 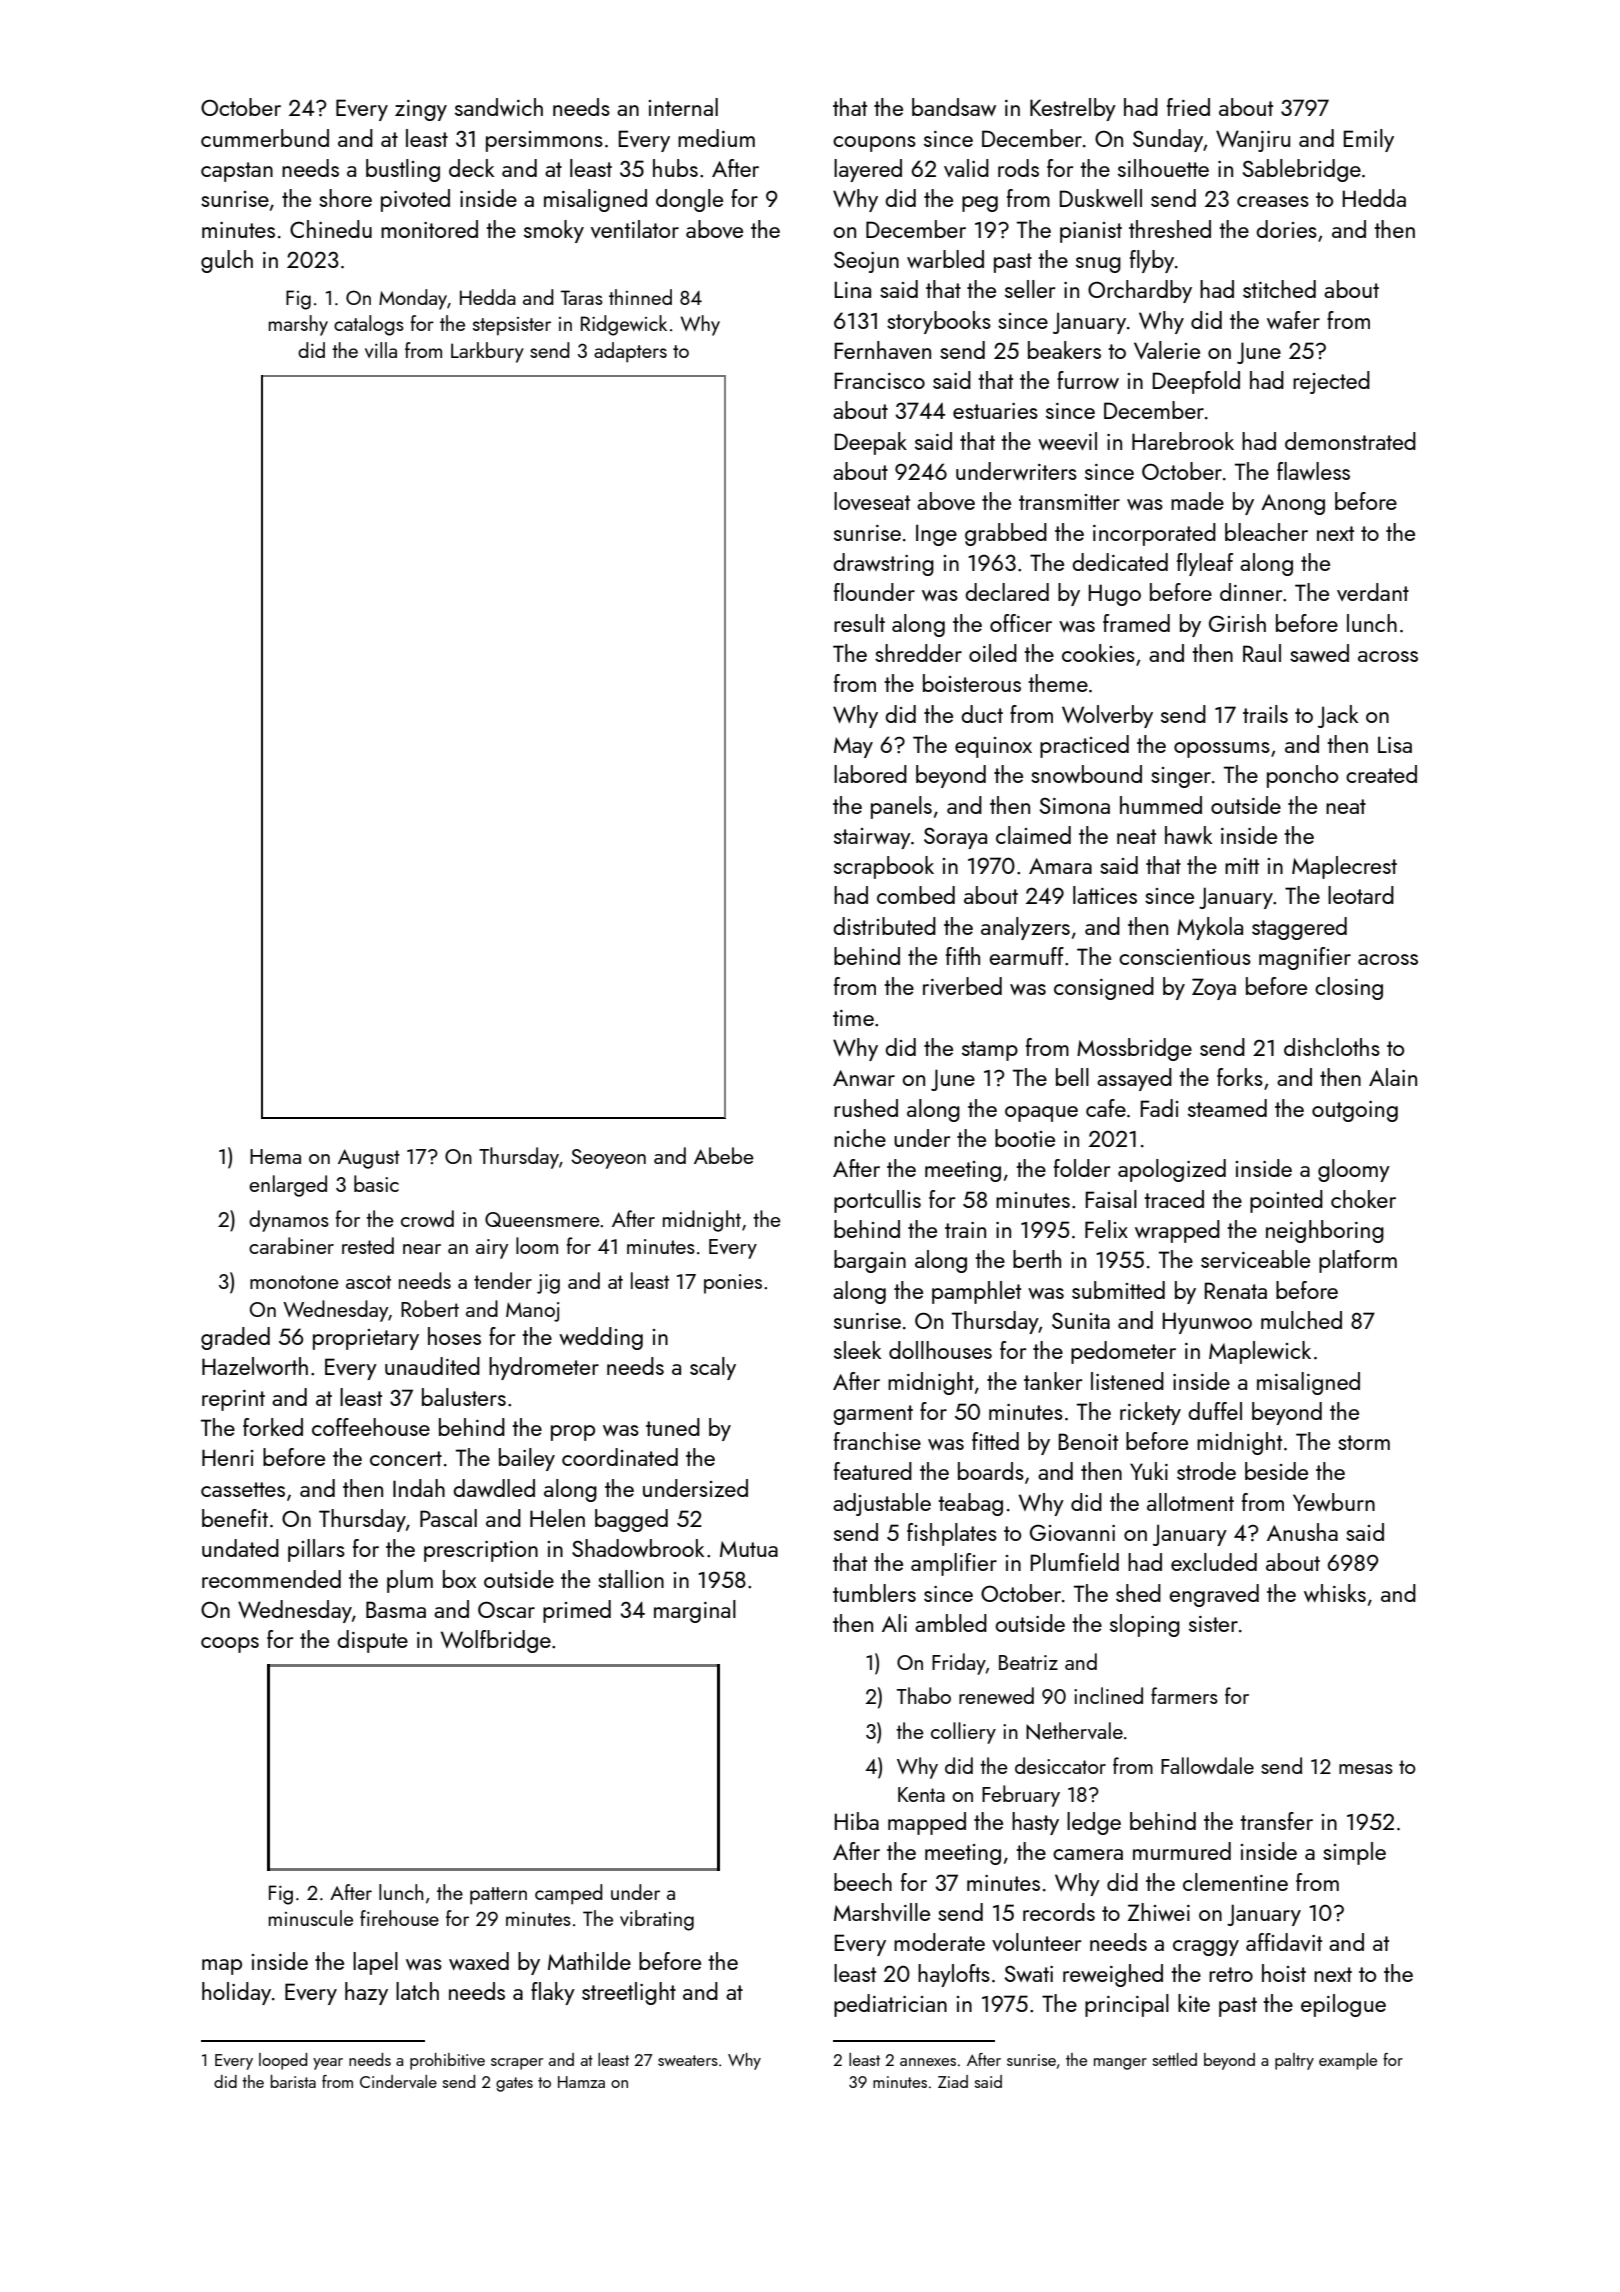 I want to click on Hema, so click(x=275, y=1156).
